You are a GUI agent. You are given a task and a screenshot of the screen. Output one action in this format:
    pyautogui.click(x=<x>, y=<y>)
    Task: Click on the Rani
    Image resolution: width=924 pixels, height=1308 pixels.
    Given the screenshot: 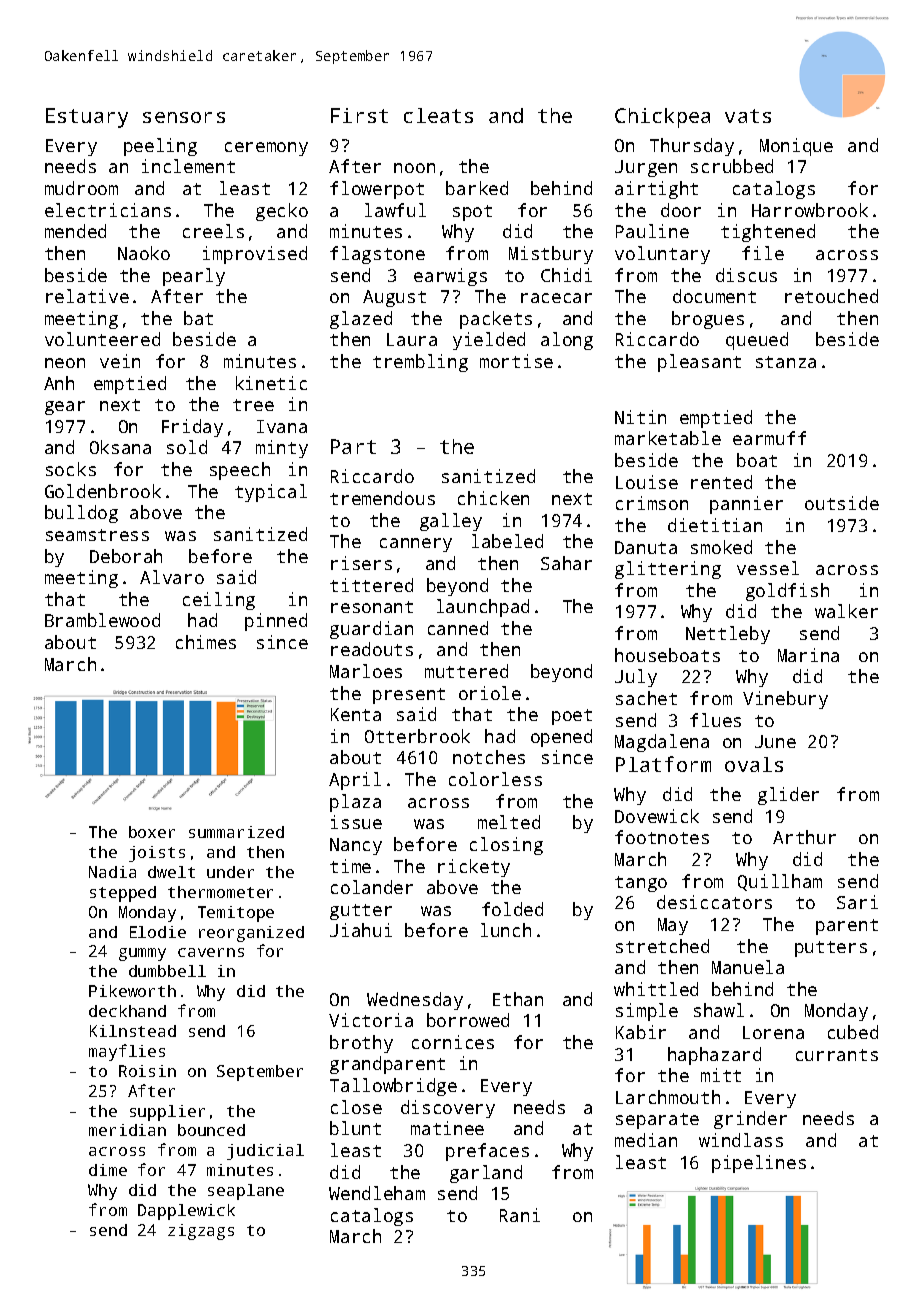 What is the action you would take?
    pyautogui.click(x=520, y=1215)
